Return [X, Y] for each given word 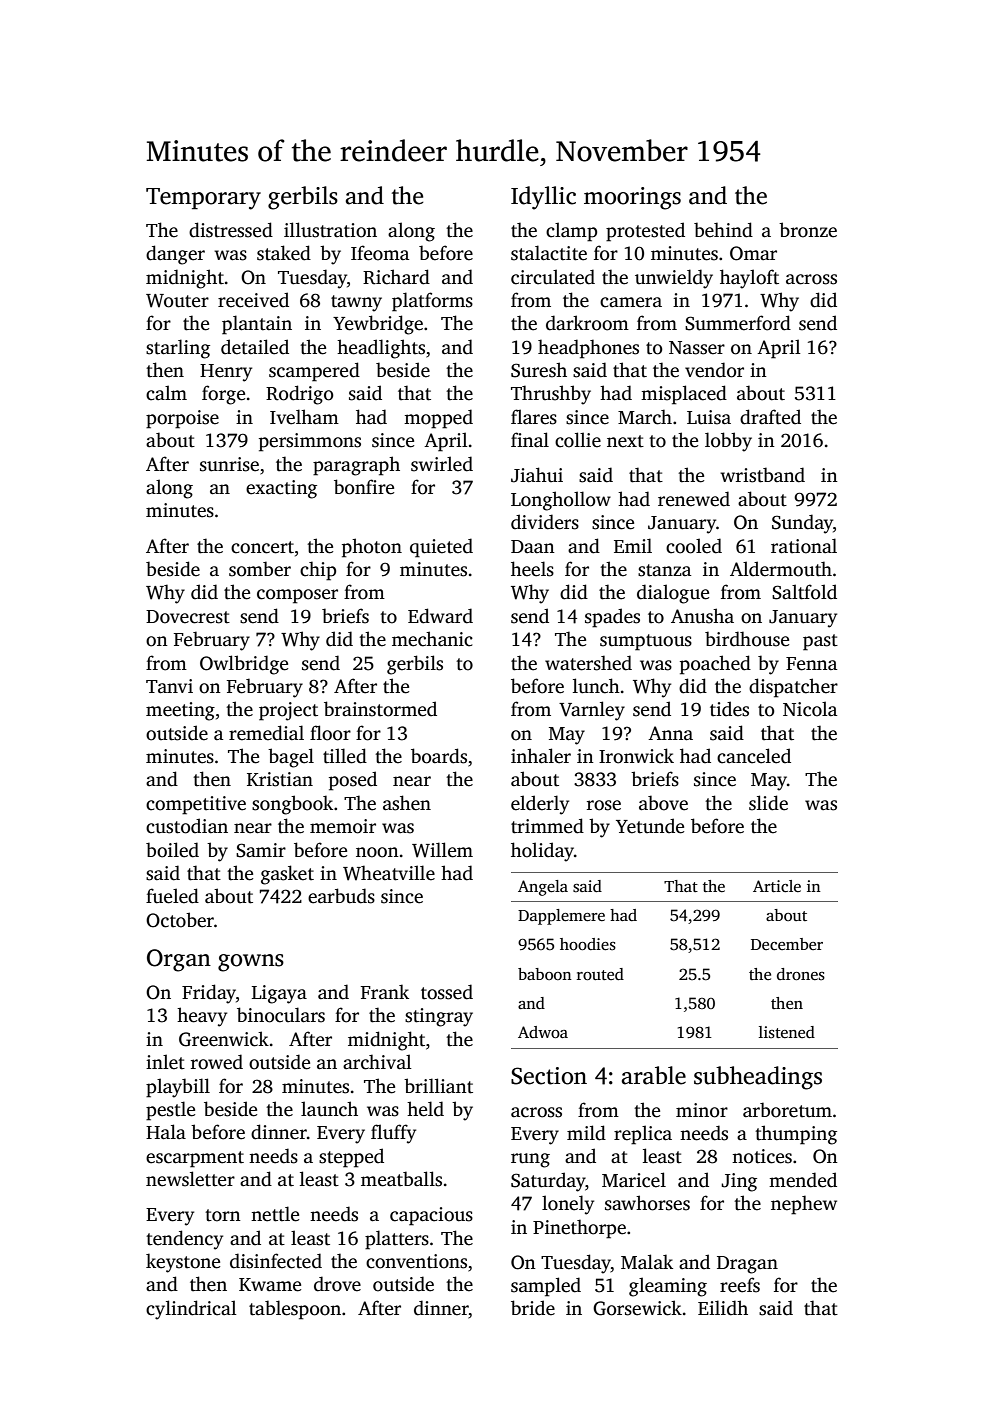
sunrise [229, 464]
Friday [209, 994]
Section [549, 1076]
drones [801, 974]
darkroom [587, 323]
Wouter [177, 301]
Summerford [738, 323]
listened [787, 1032]
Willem [442, 850]
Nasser [697, 348]
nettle [275, 1214]
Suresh [539, 370]
